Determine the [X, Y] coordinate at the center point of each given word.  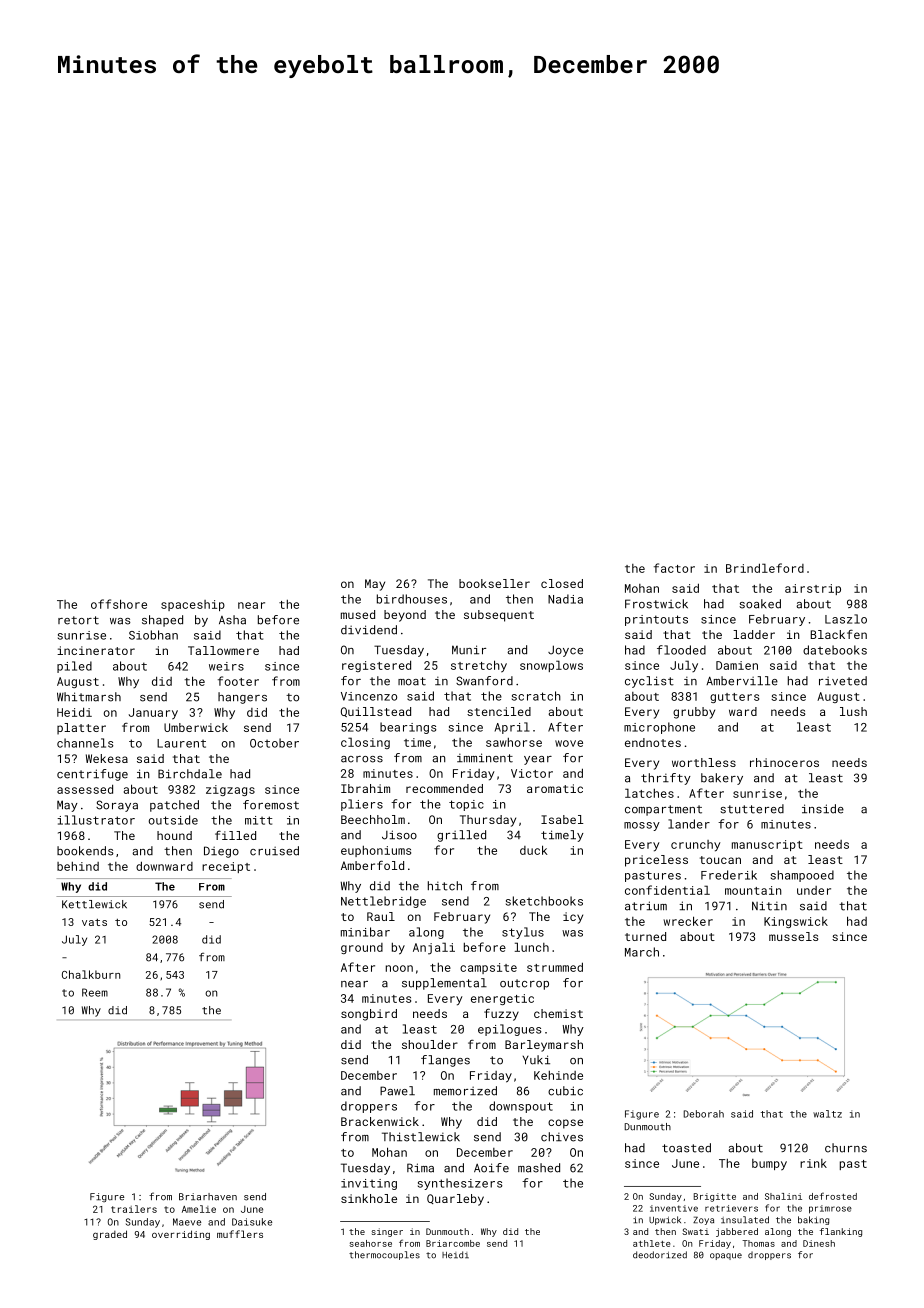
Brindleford [765, 568]
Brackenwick [380, 1121]
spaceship [193, 605]
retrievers [731, 1208]
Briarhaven [208, 1197]
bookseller [494, 583]
